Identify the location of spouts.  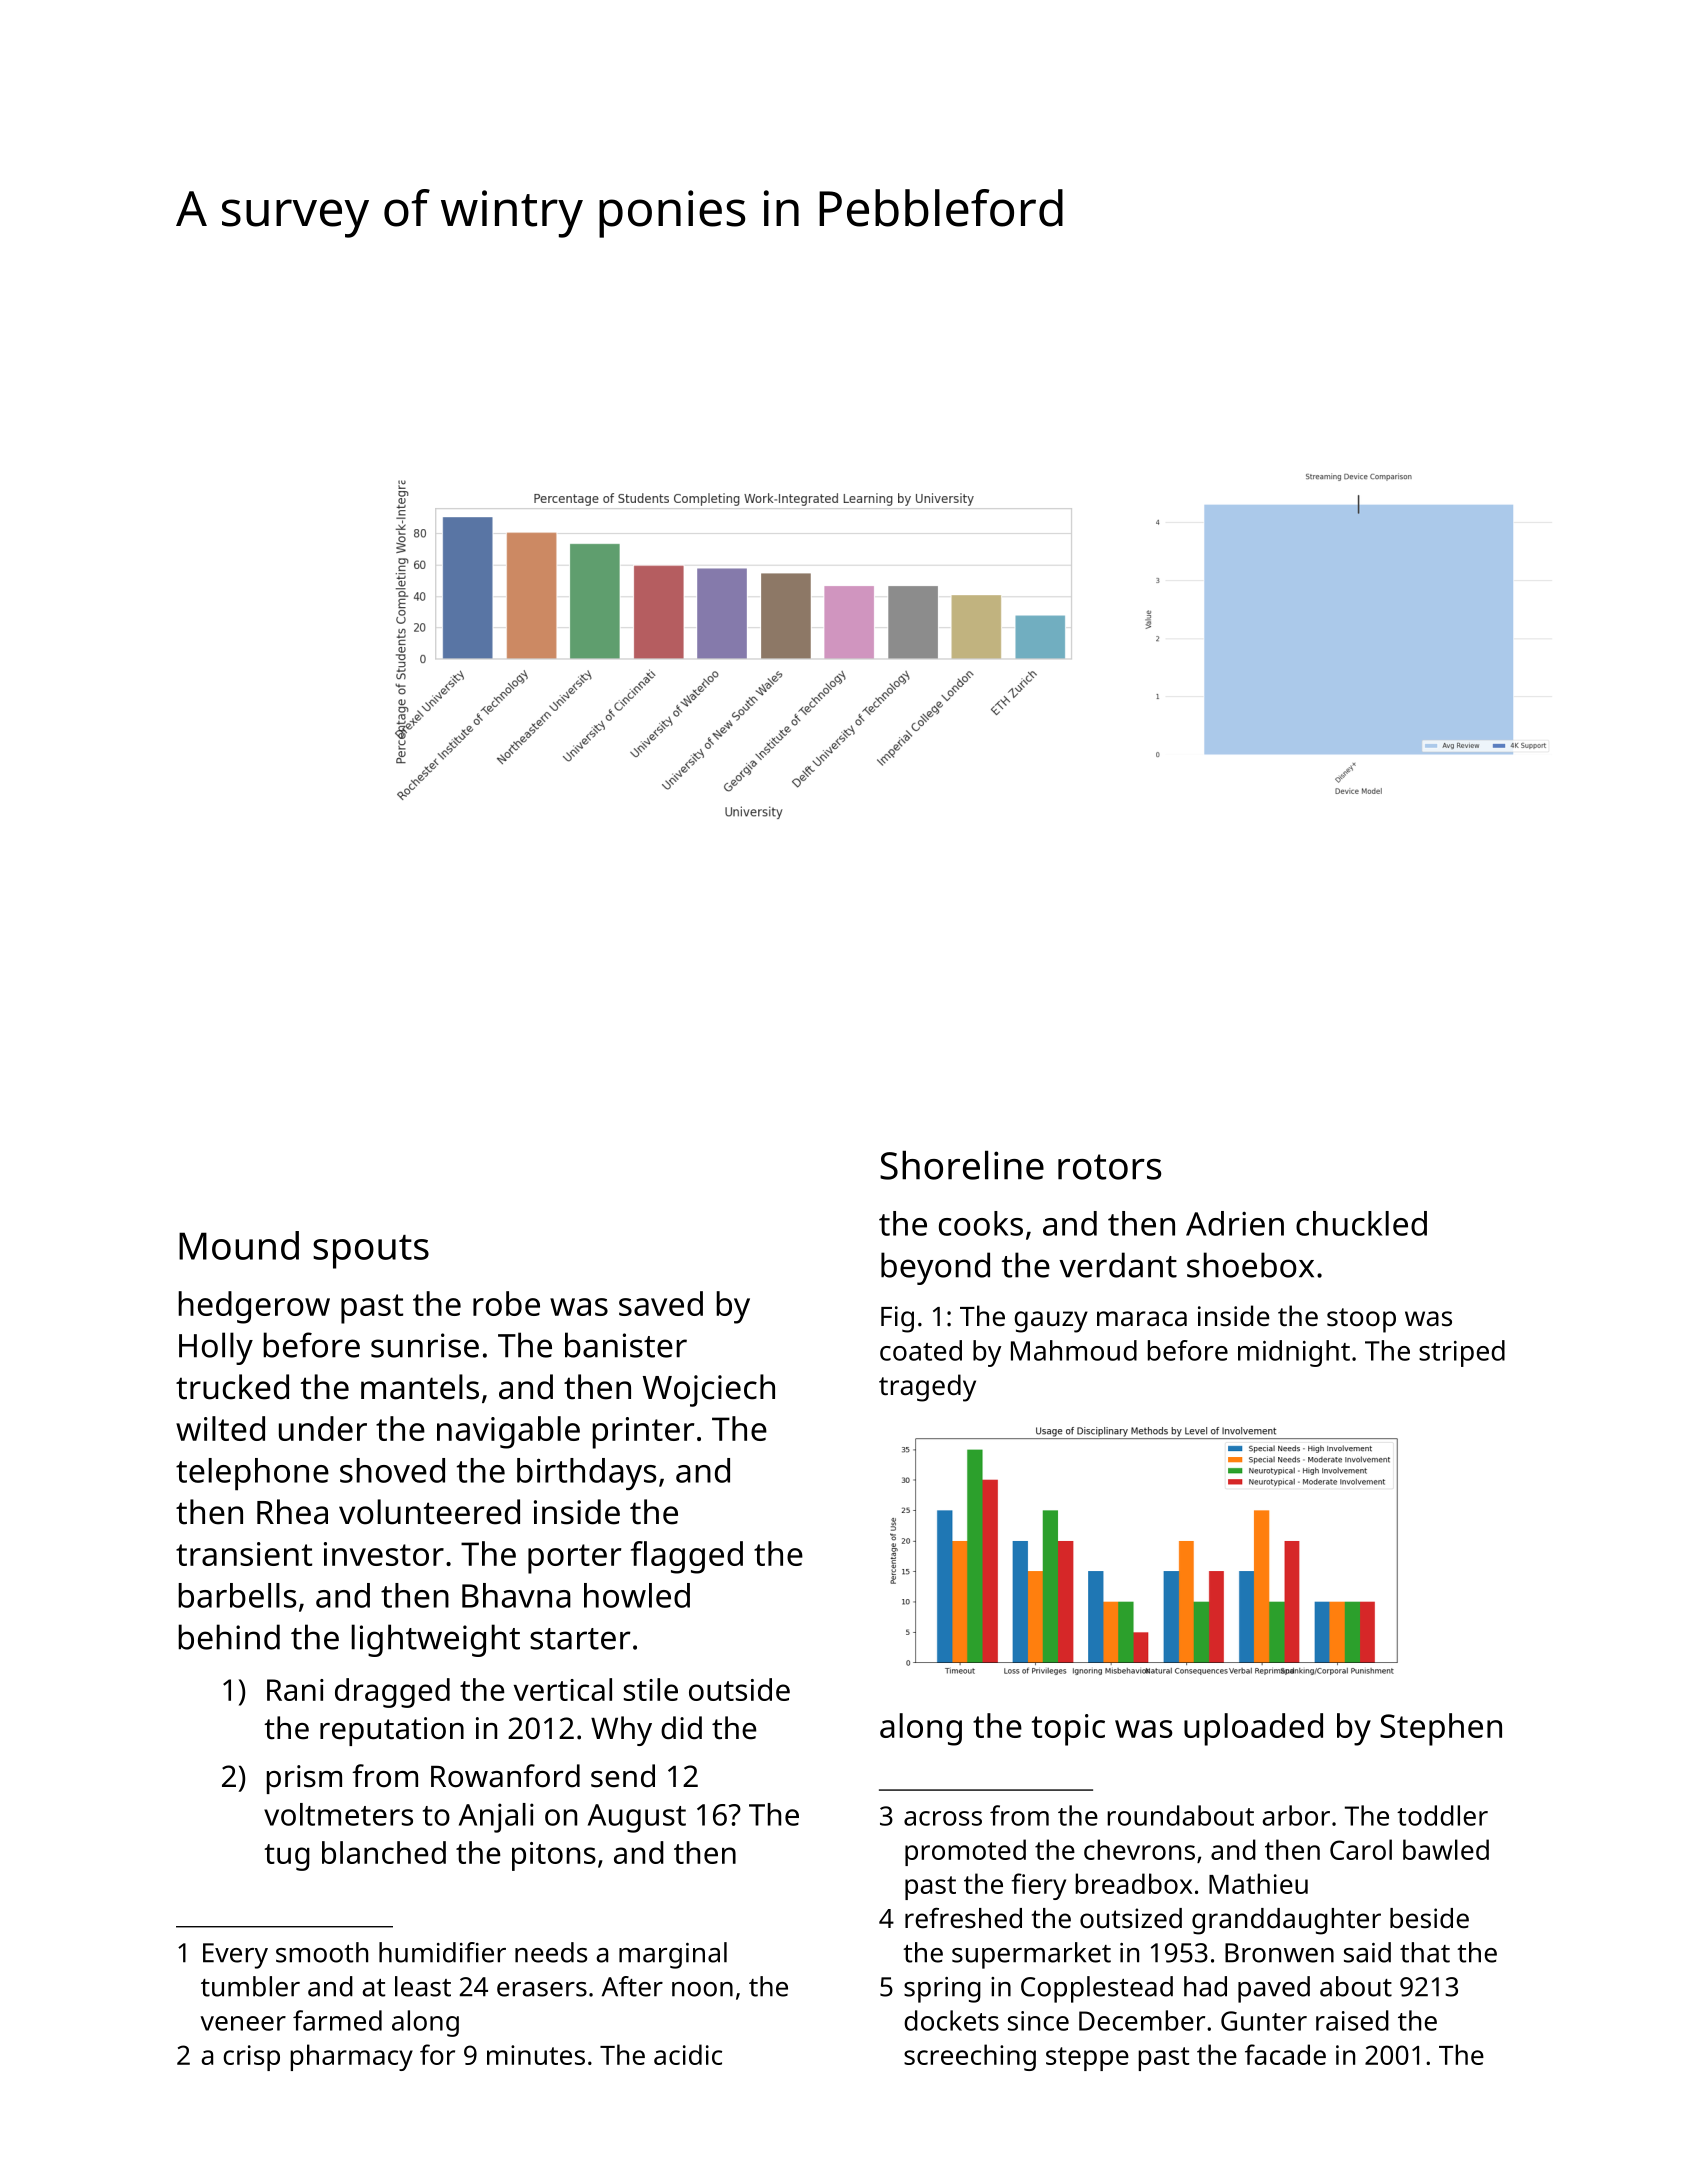
(371, 1252).
